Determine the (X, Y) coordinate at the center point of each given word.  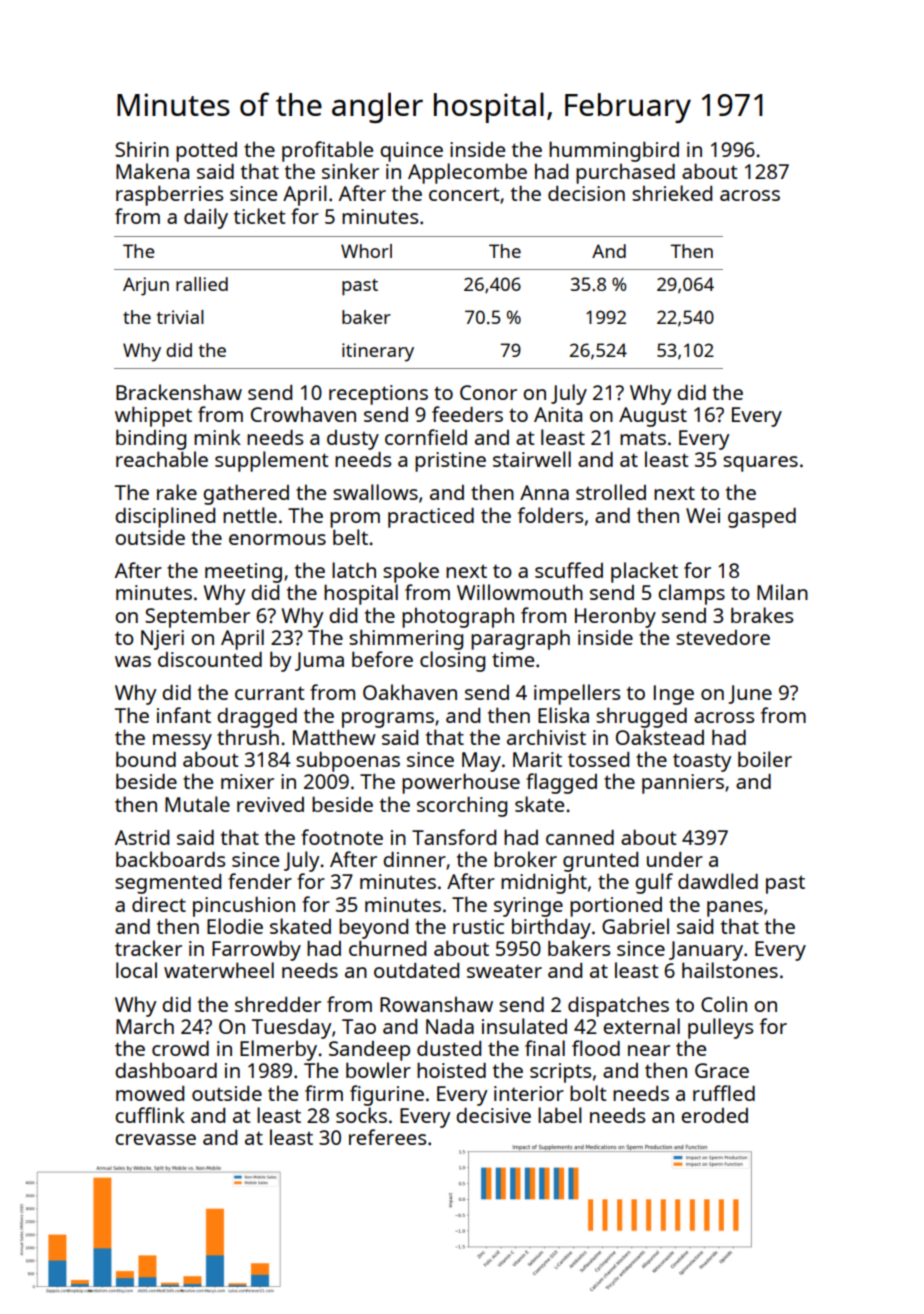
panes (735, 909)
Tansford (454, 837)
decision (586, 193)
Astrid (142, 837)
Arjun (146, 286)
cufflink (150, 1115)
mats (643, 438)
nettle (250, 515)
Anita (558, 414)
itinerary (378, 352)
